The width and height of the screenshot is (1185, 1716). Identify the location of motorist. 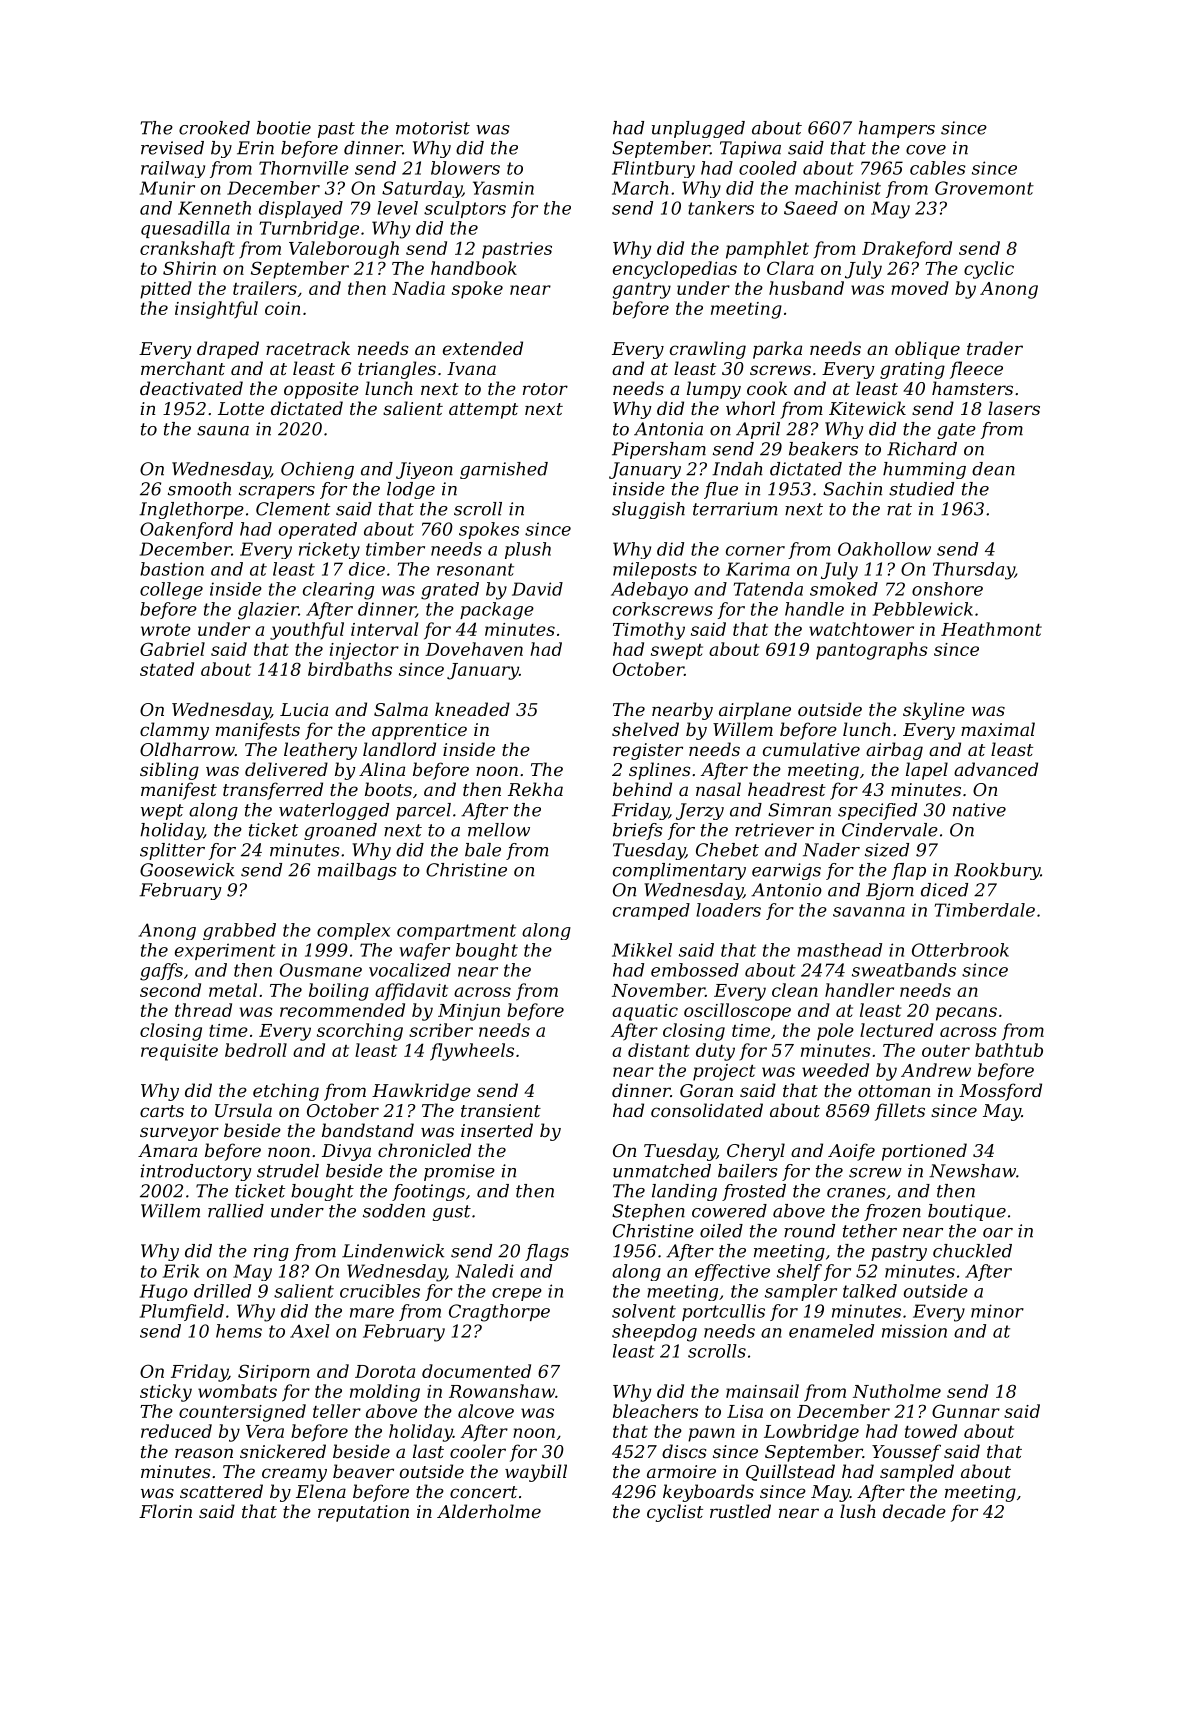
(433, 128).
